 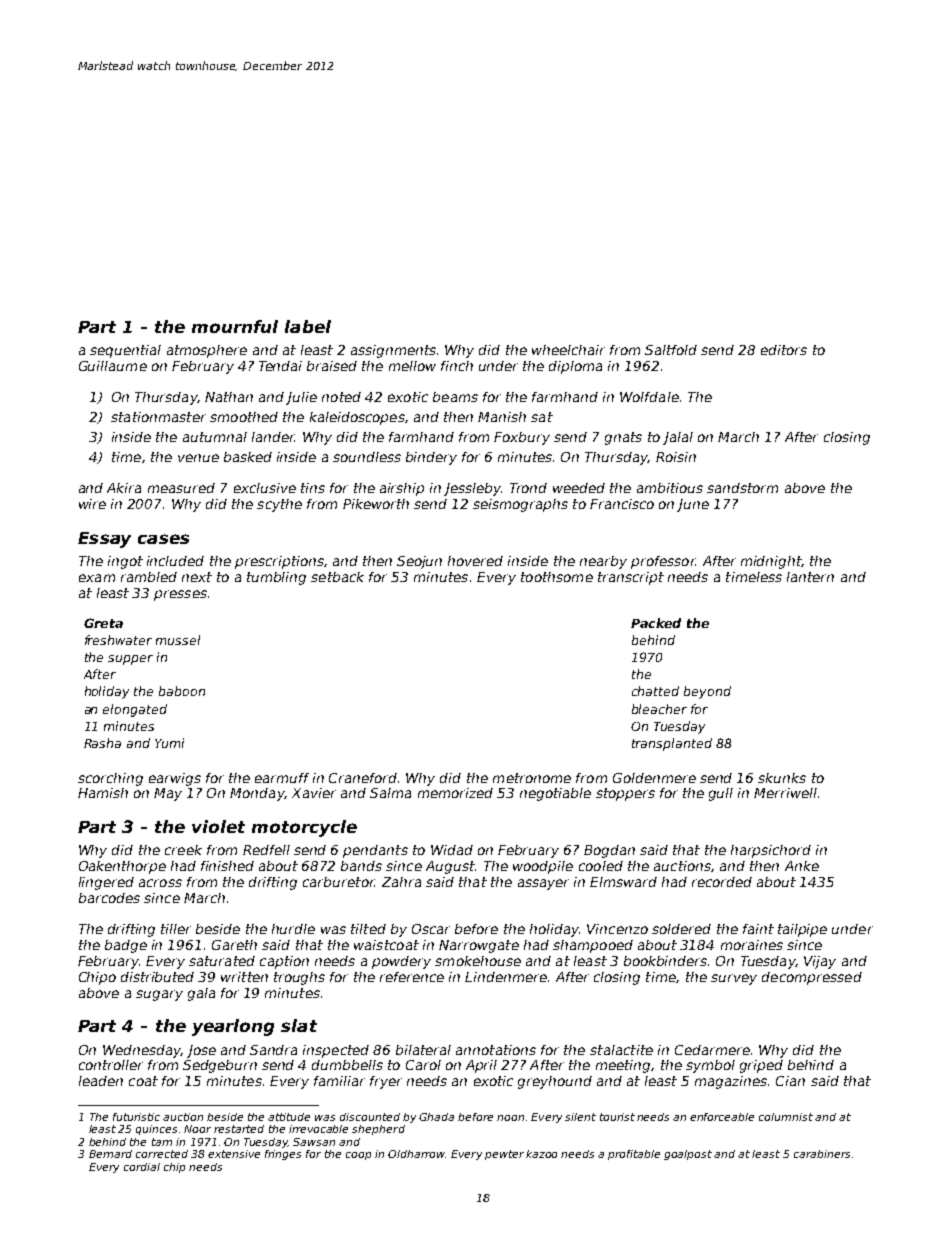 What do you see at coordinates (822, 1154) in the screenshot?
I see `carabiners` at bounding box center [822, 1154].
